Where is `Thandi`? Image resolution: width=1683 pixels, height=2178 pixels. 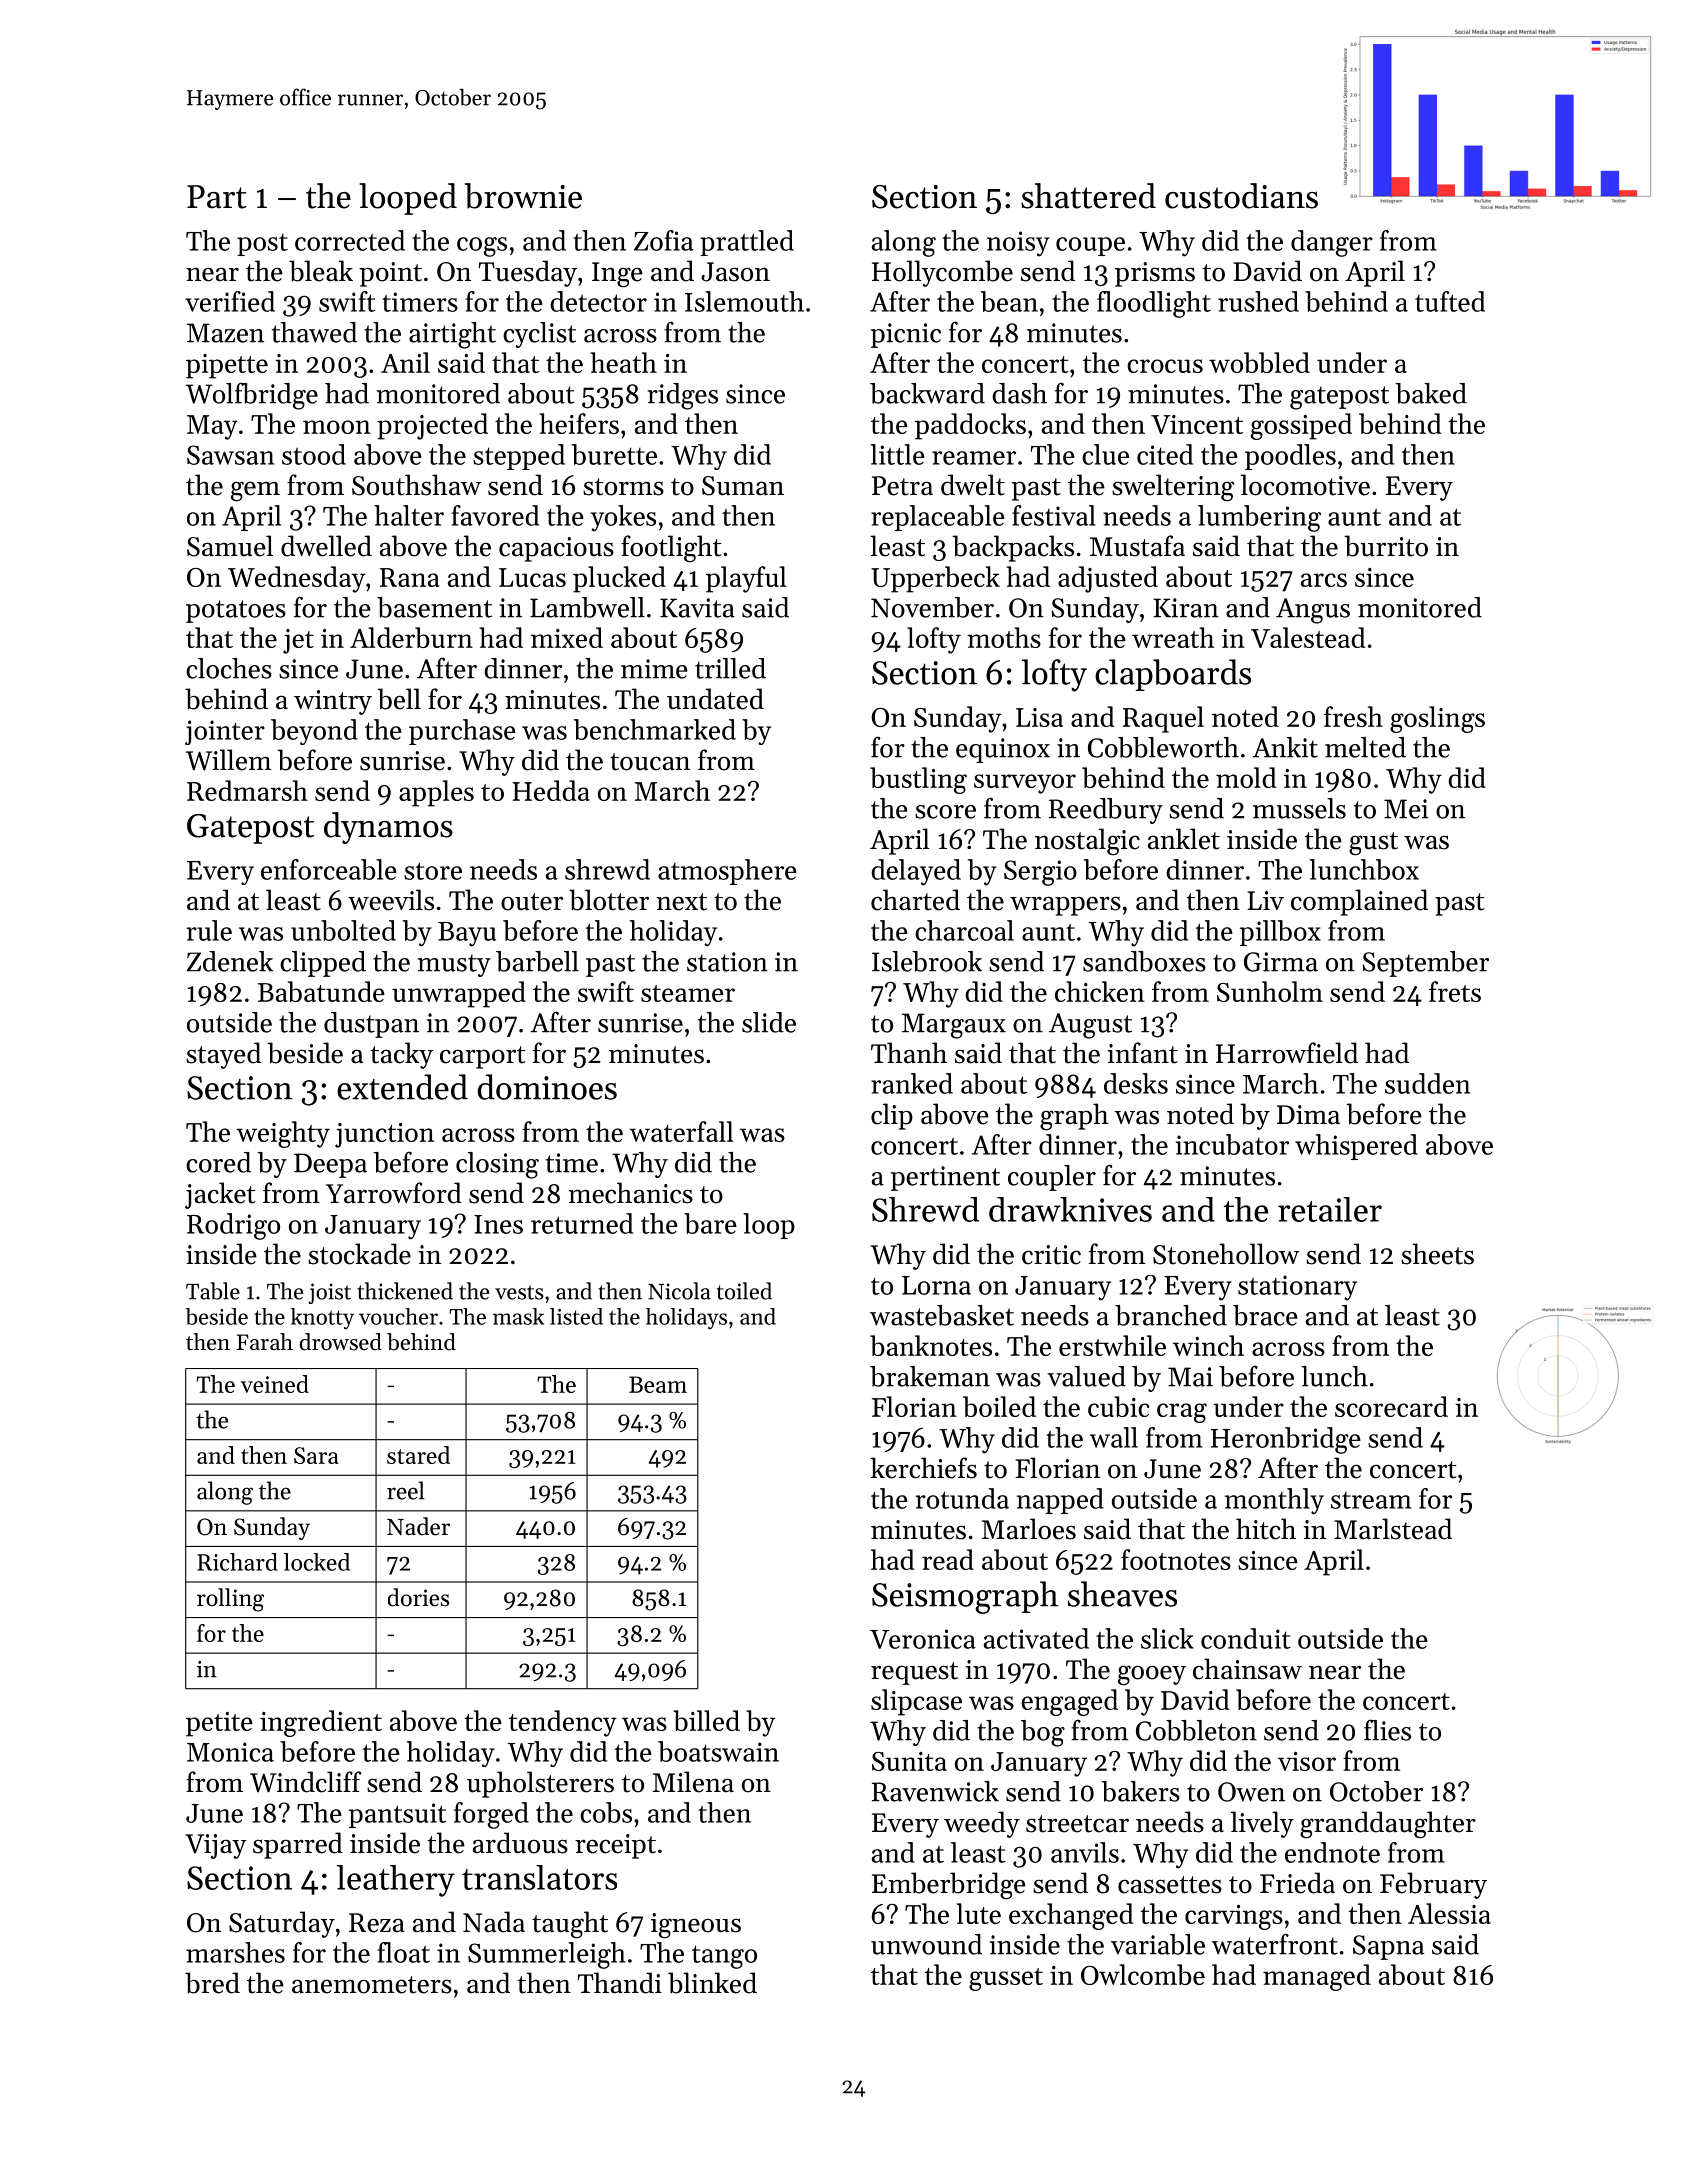
Thandi is located at coordinates (620, 1983).
